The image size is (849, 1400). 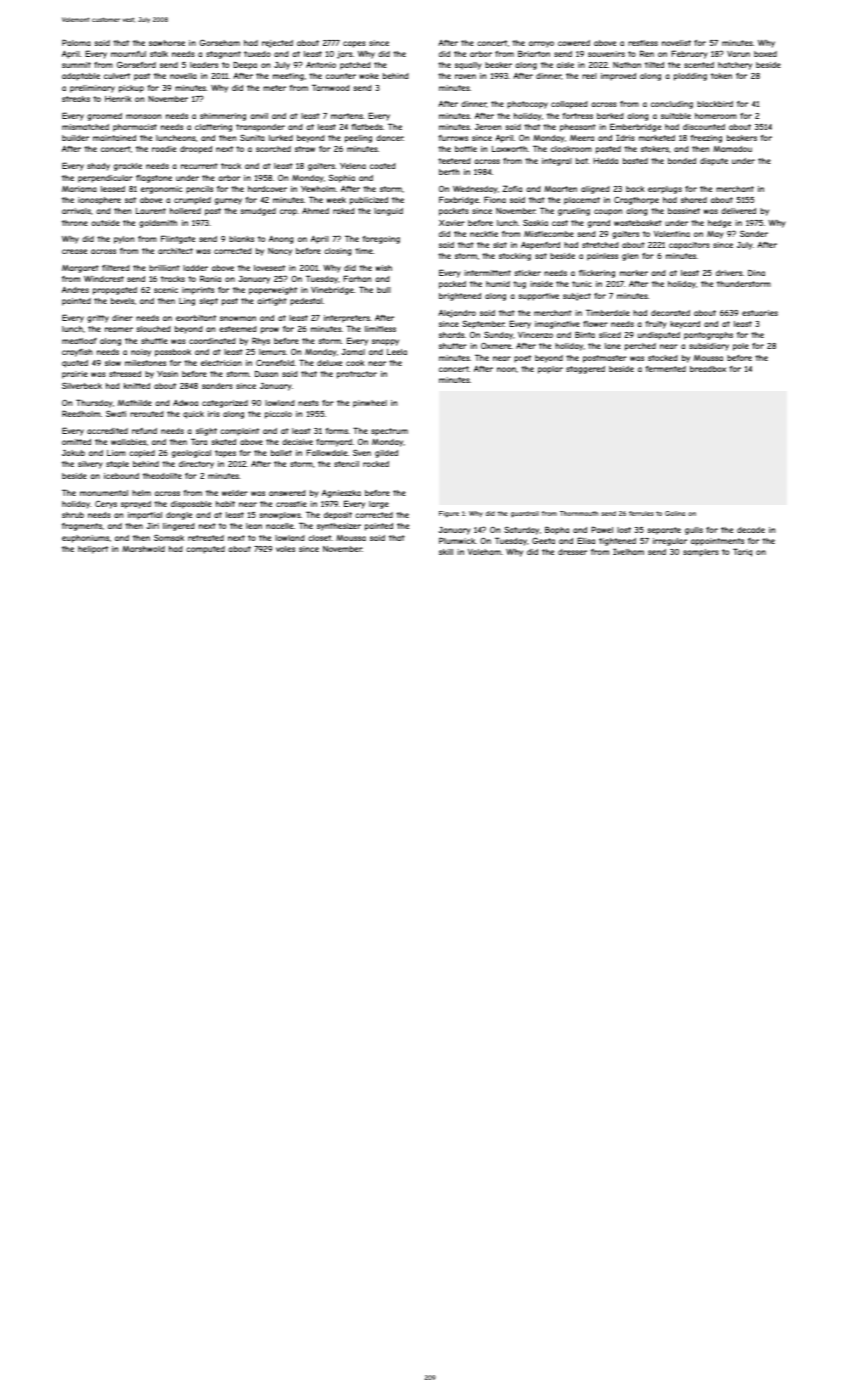 I want to click on refund, so click(x=144, y=431).
